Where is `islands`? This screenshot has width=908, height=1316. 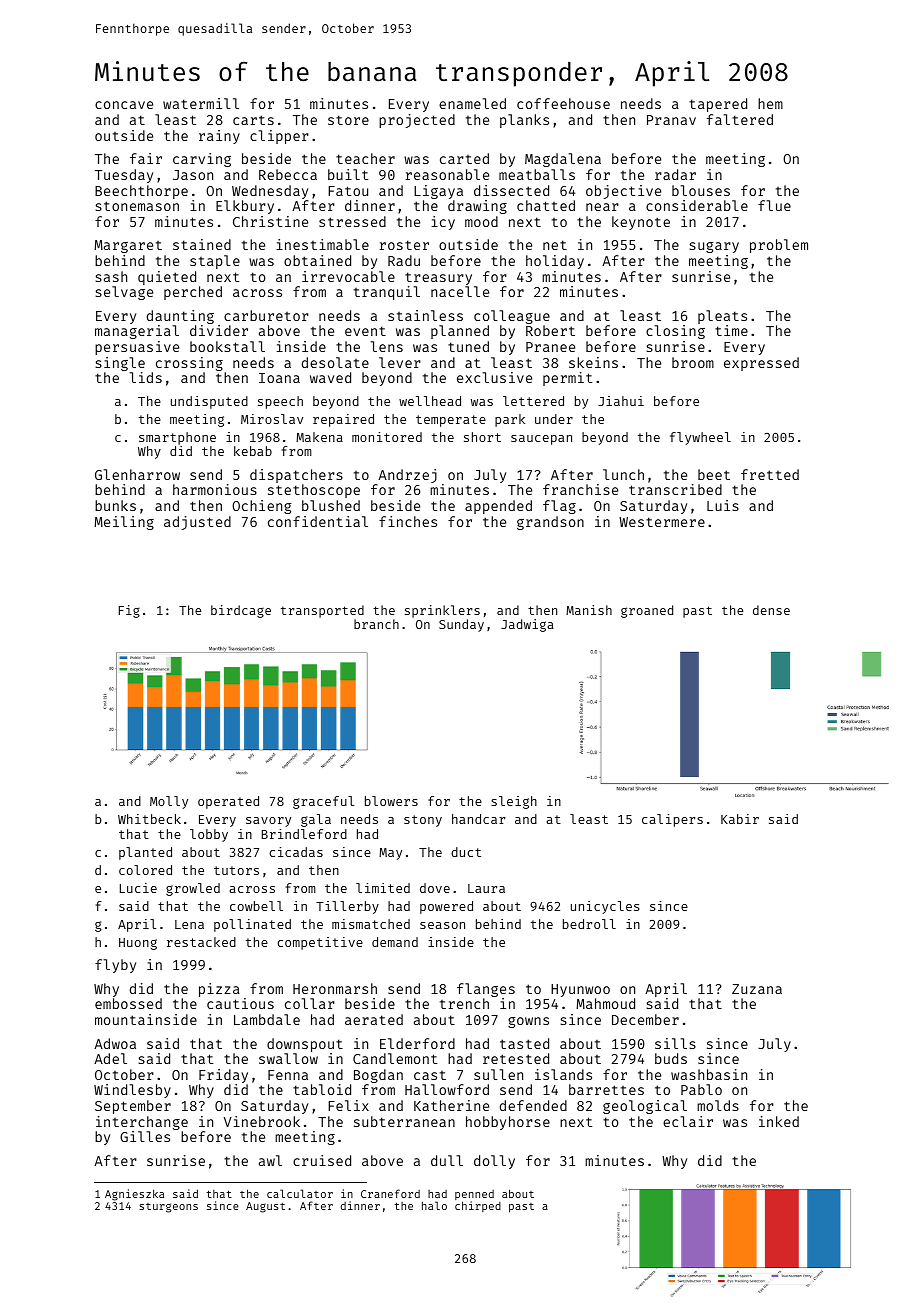 islands is located at coordinates (563, 1074).
